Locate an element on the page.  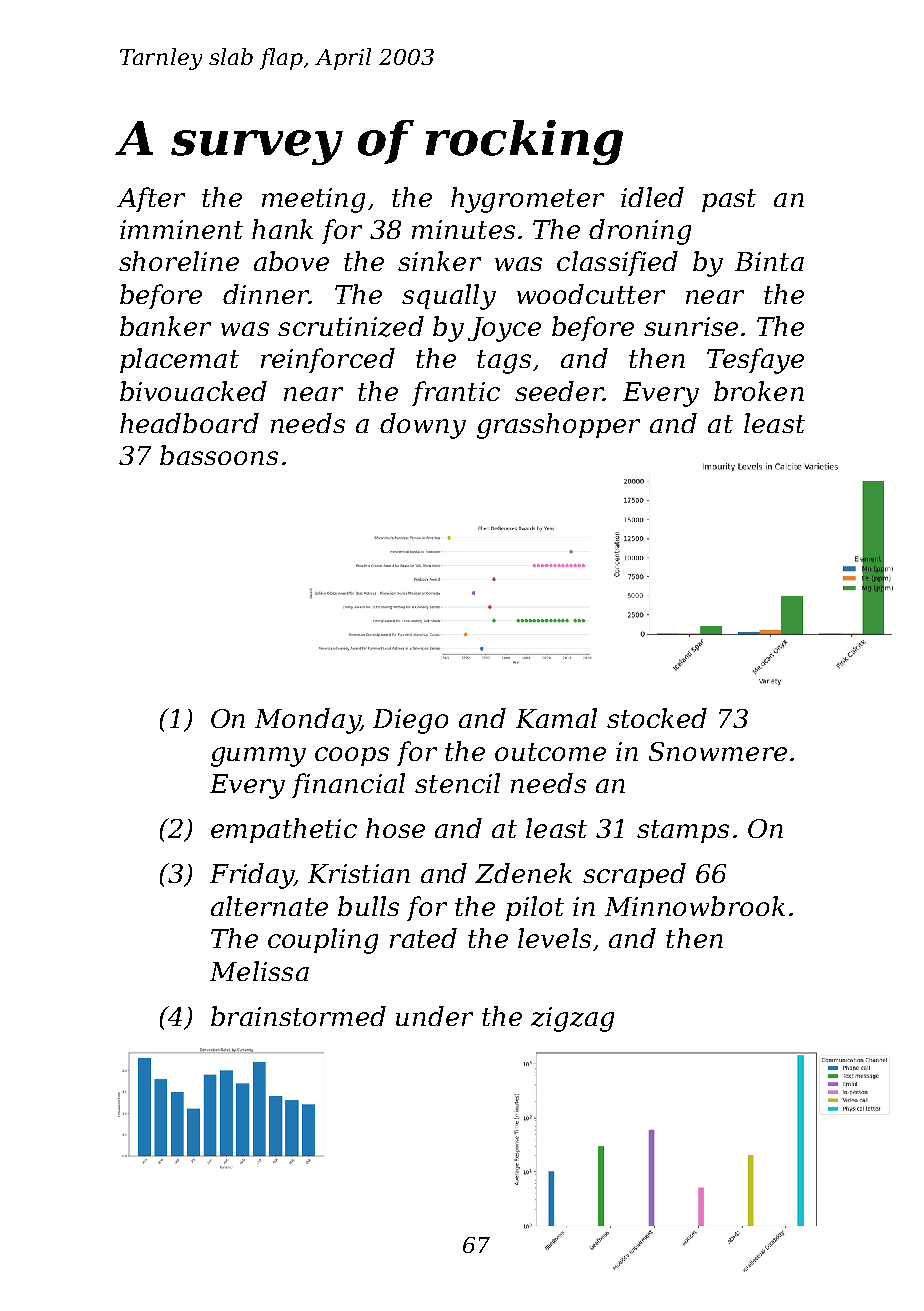
Zdenek is located at coordinates (523, 873).
